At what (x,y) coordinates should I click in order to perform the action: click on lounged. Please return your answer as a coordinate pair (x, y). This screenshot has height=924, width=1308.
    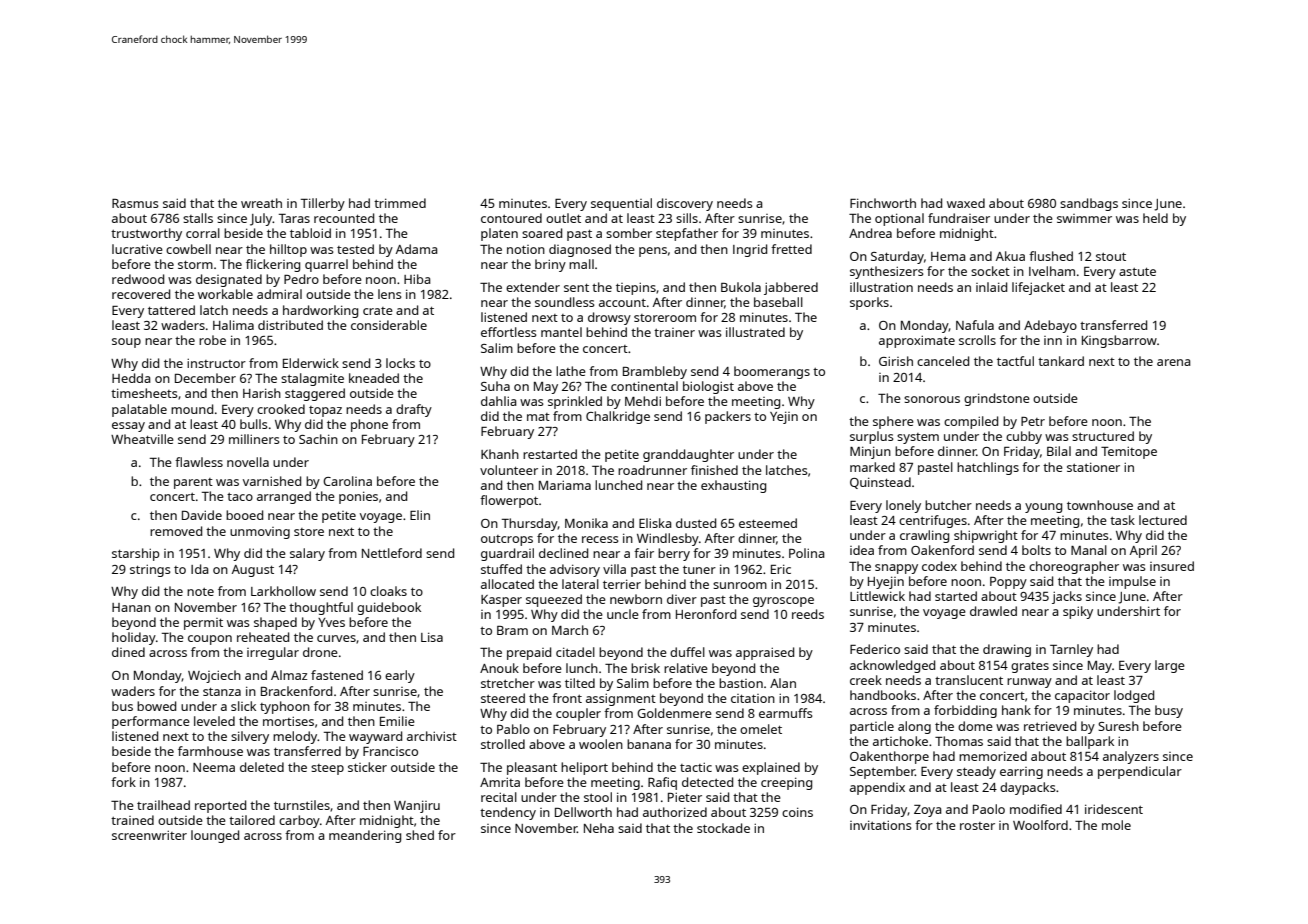
    Looking at the image, I should click on (215, 836).
